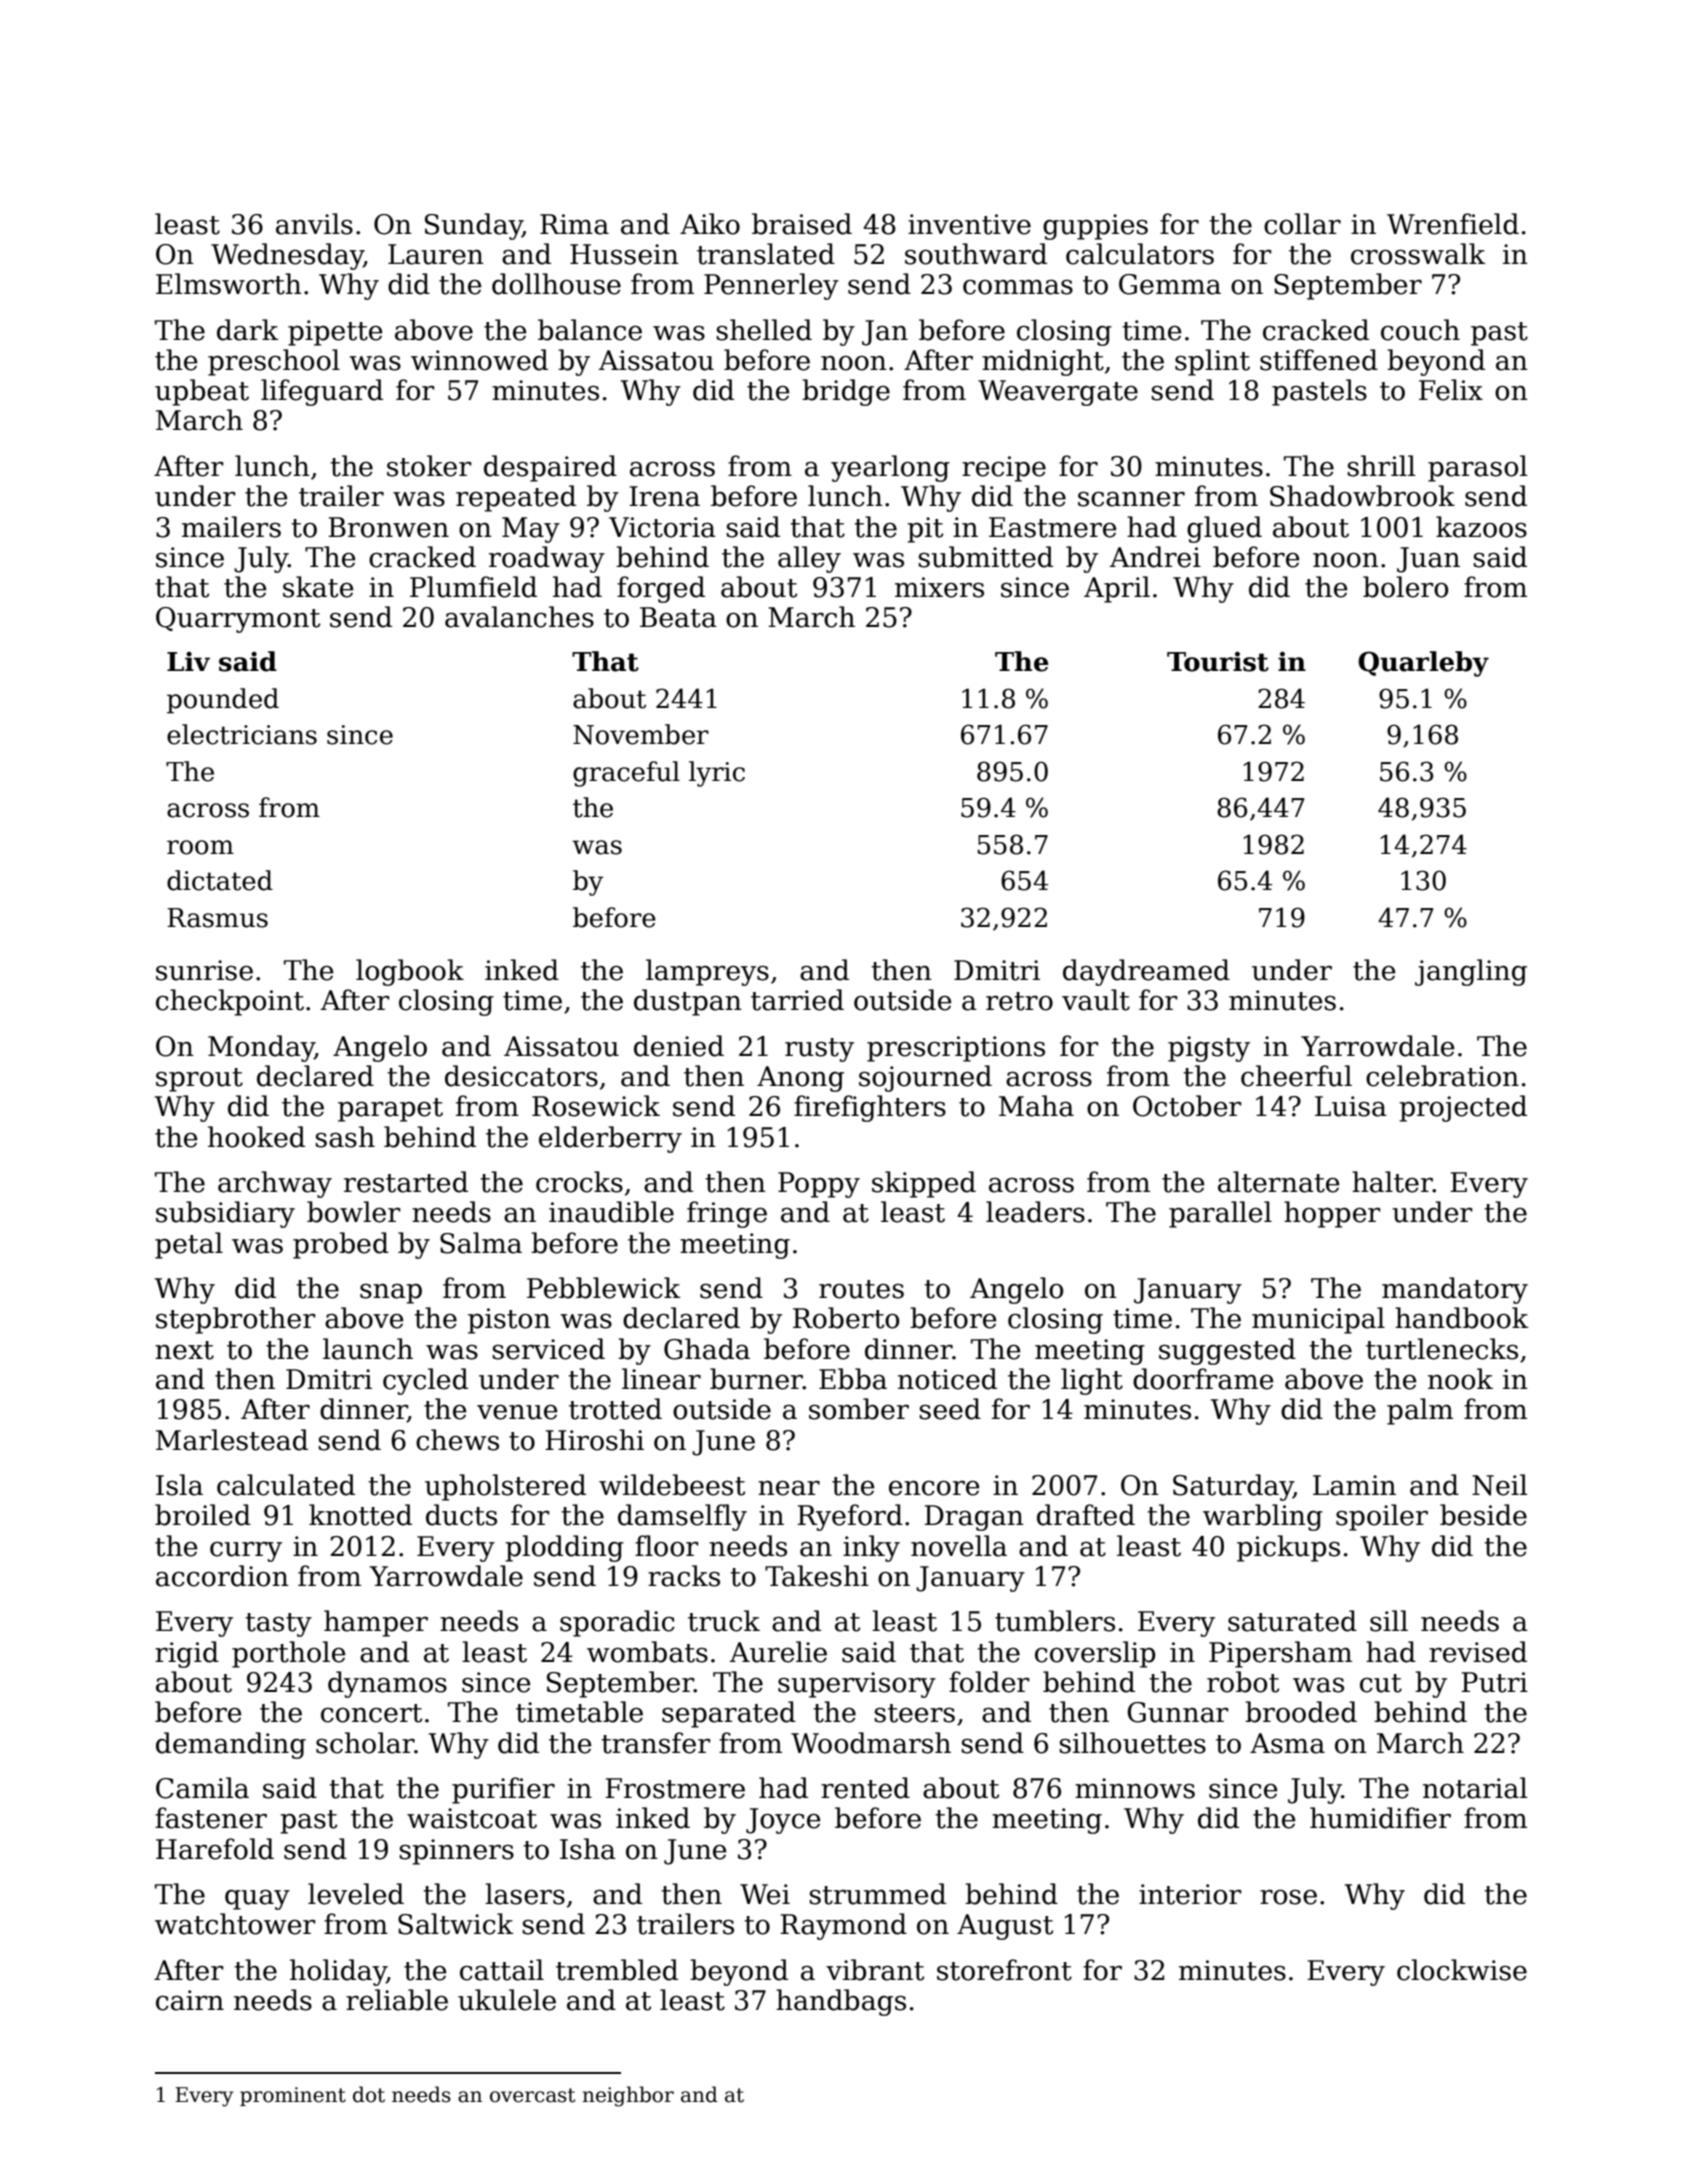 Image resolution: width=1683 pixels, height=2178 pixels. Describe the element at coordinates (1483, 1515) in the image. I see `beside` at that location.
